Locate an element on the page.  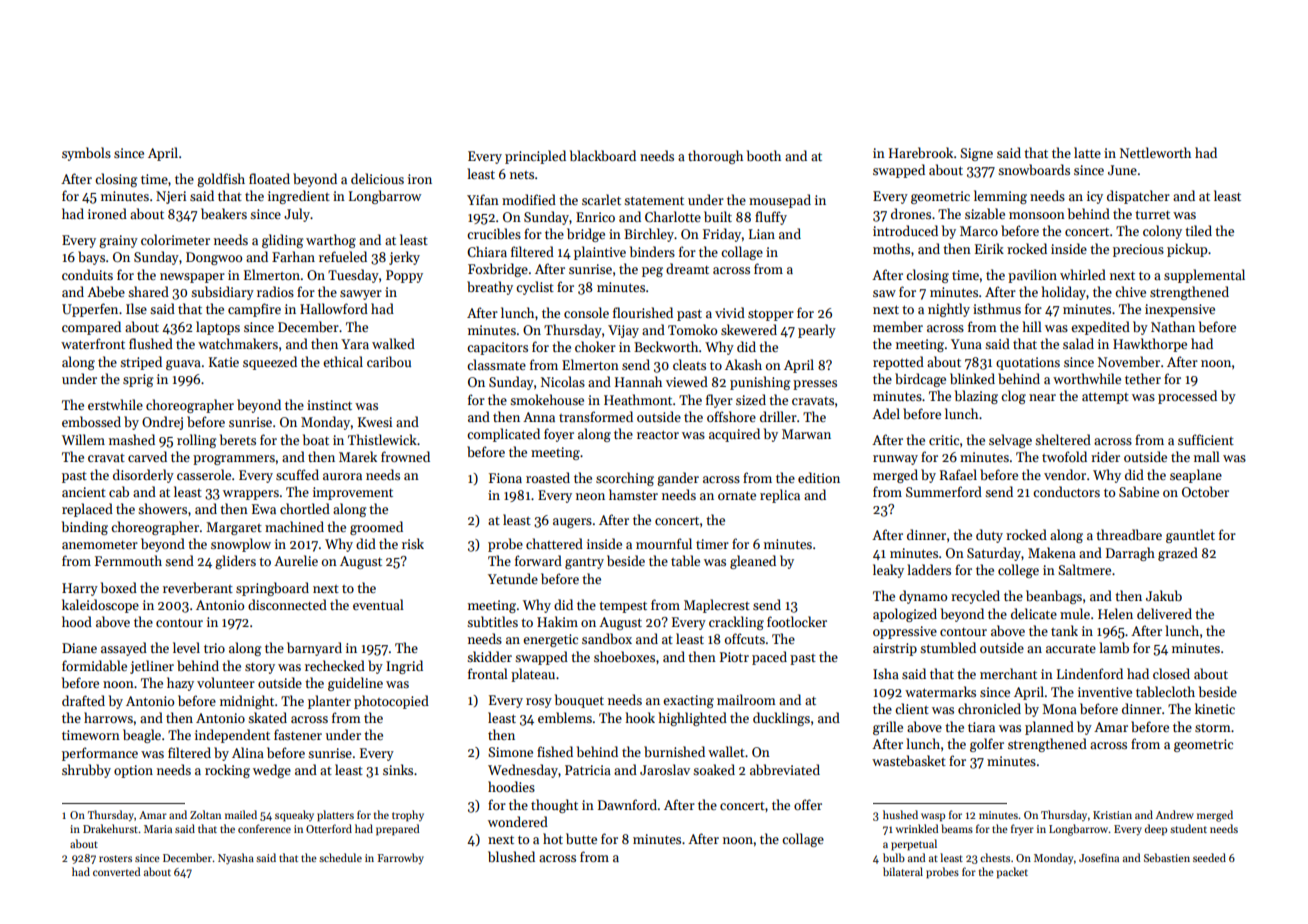
disconnected is located at coordinates (287, 604).
